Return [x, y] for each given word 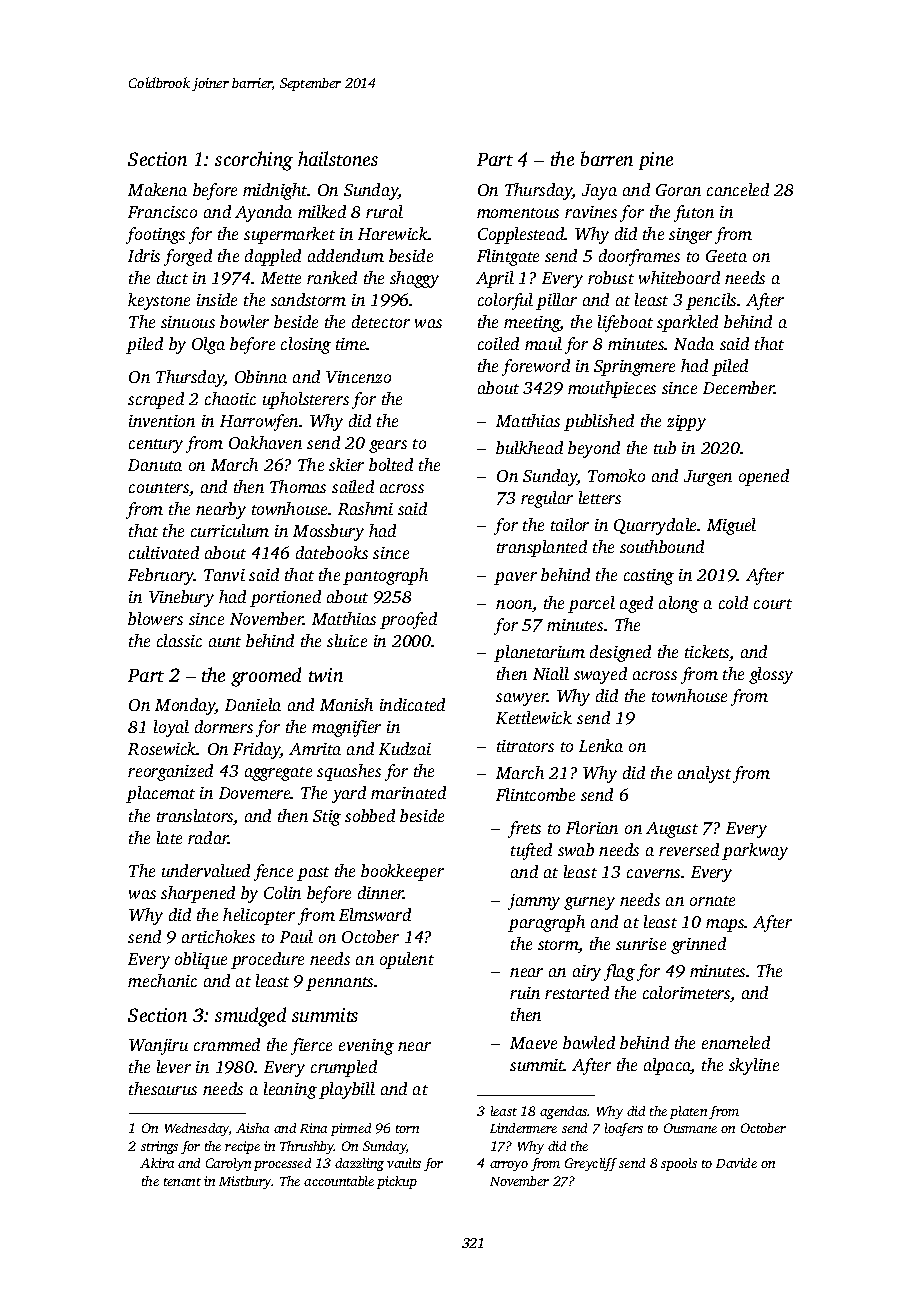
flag [619, 972]
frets [524, 829]
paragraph [546, 923]
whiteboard [679, 277]
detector [381, 321]
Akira [157, 1163]
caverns [653, 873]
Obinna [261, 376]
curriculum [230, 530]
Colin [282, 892]
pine [656, 161]
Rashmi [365, 508]
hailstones [338, 158]
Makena [157, 189]
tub [665, 447]
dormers [224, 726]
